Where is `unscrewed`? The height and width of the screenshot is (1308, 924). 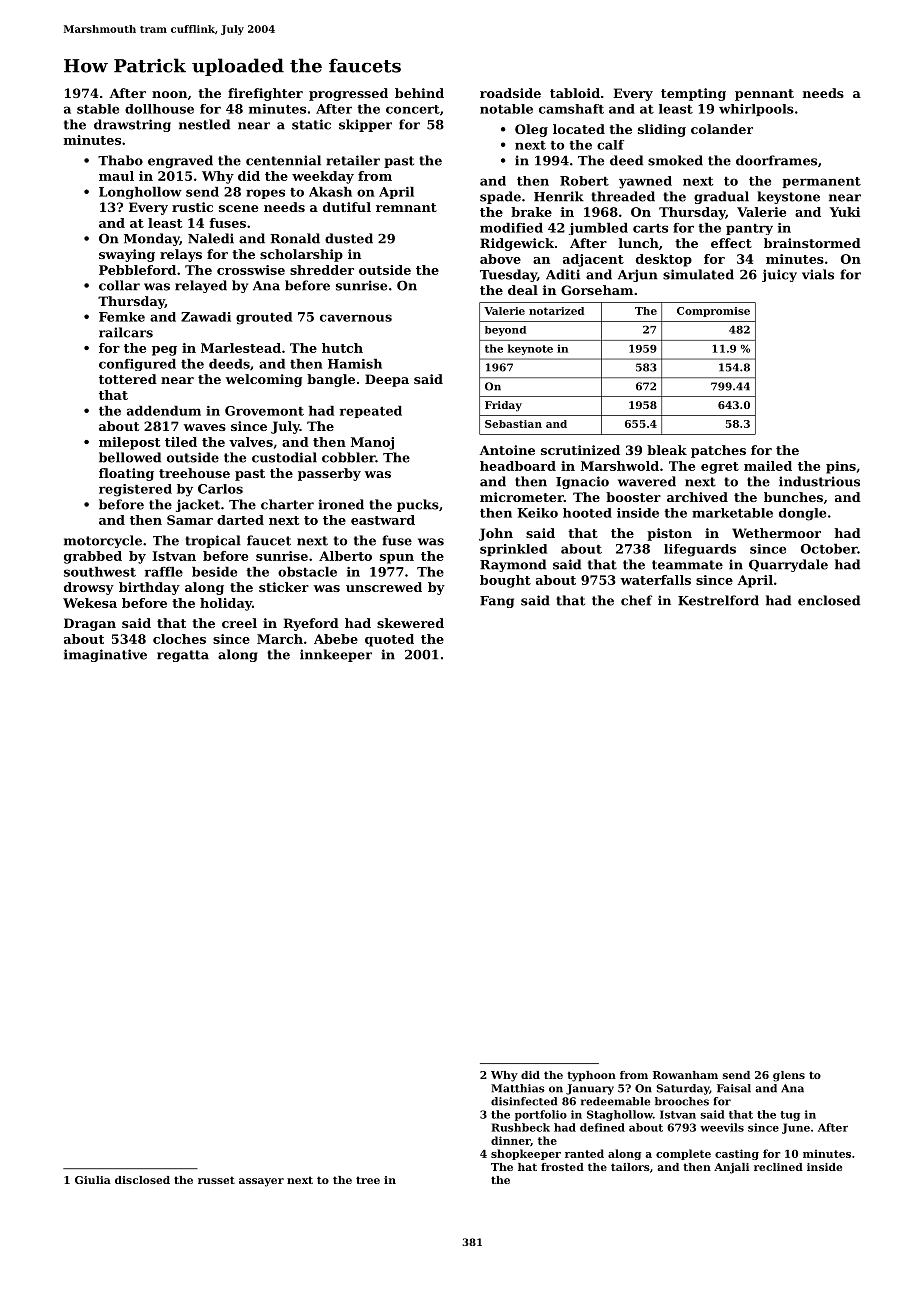
unscrewed is located at coordinates (384, 587).
